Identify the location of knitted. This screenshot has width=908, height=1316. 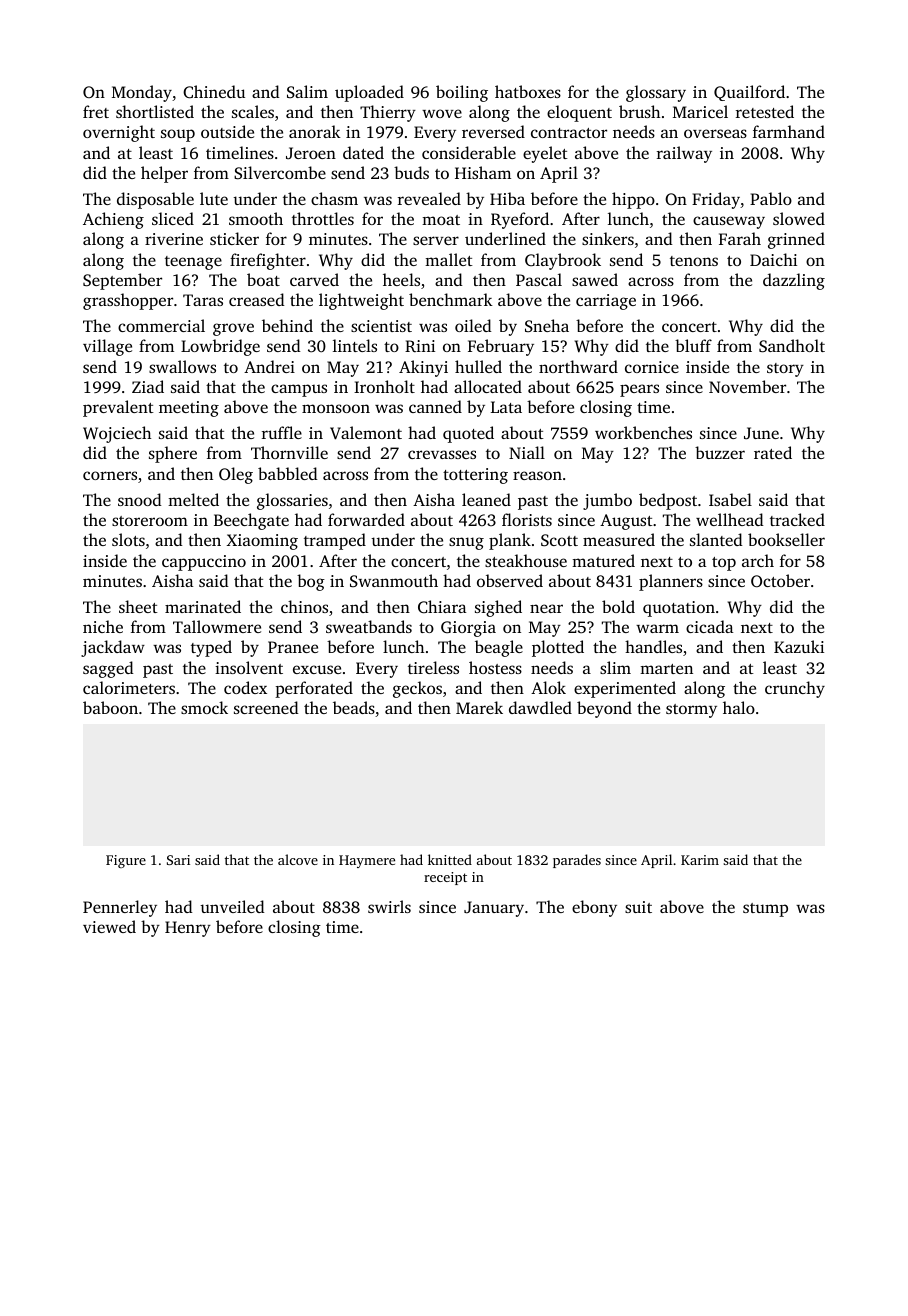
(450, 859).
